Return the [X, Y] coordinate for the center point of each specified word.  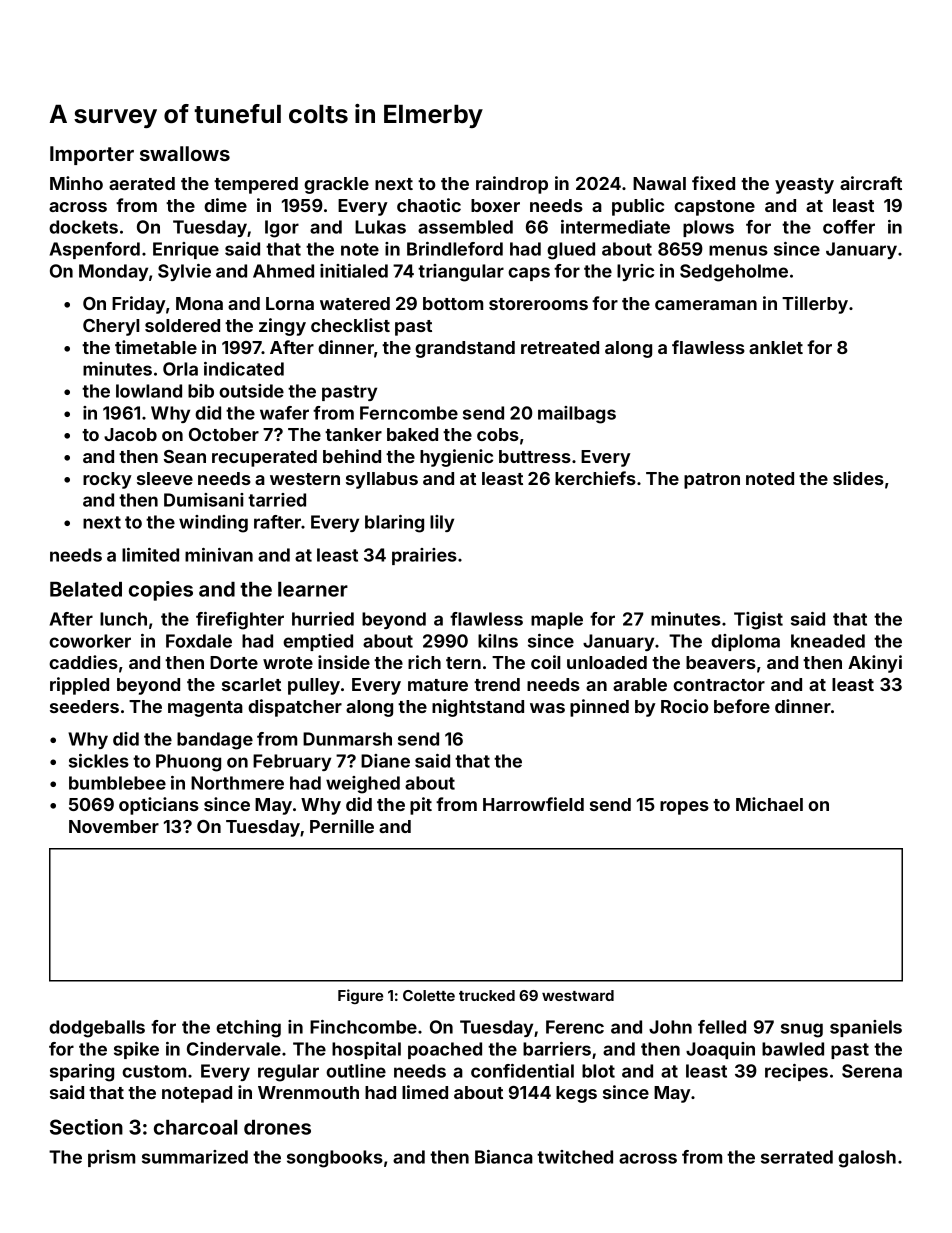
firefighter [240, 621]
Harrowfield [533, 804]
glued [571, 251]
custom [154, 1071]
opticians [159, 806]
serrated [797, 1157]
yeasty [804, 186]
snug [802, 1030]
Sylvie [184, 272]
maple [557, 620]
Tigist [758, 621]
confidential [522, 1071]
